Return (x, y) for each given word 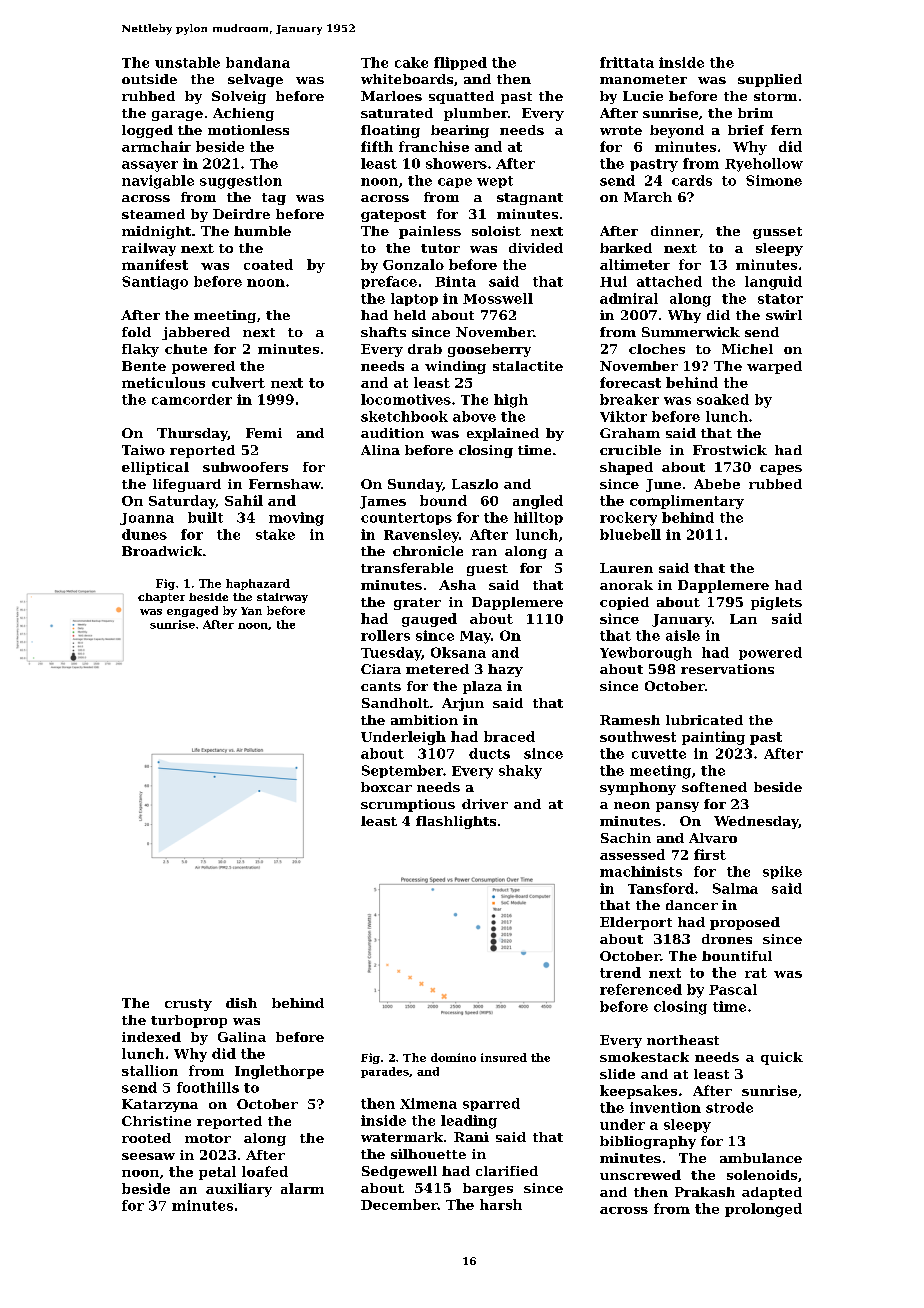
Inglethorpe (279, 1072)
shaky (520, 772)
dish (241, 1003)
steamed (153, 214)
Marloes (391, 96)
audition (392, 433)
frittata (627, 62)
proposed (745, 923)
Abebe (717, 484)
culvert (238, 382)
